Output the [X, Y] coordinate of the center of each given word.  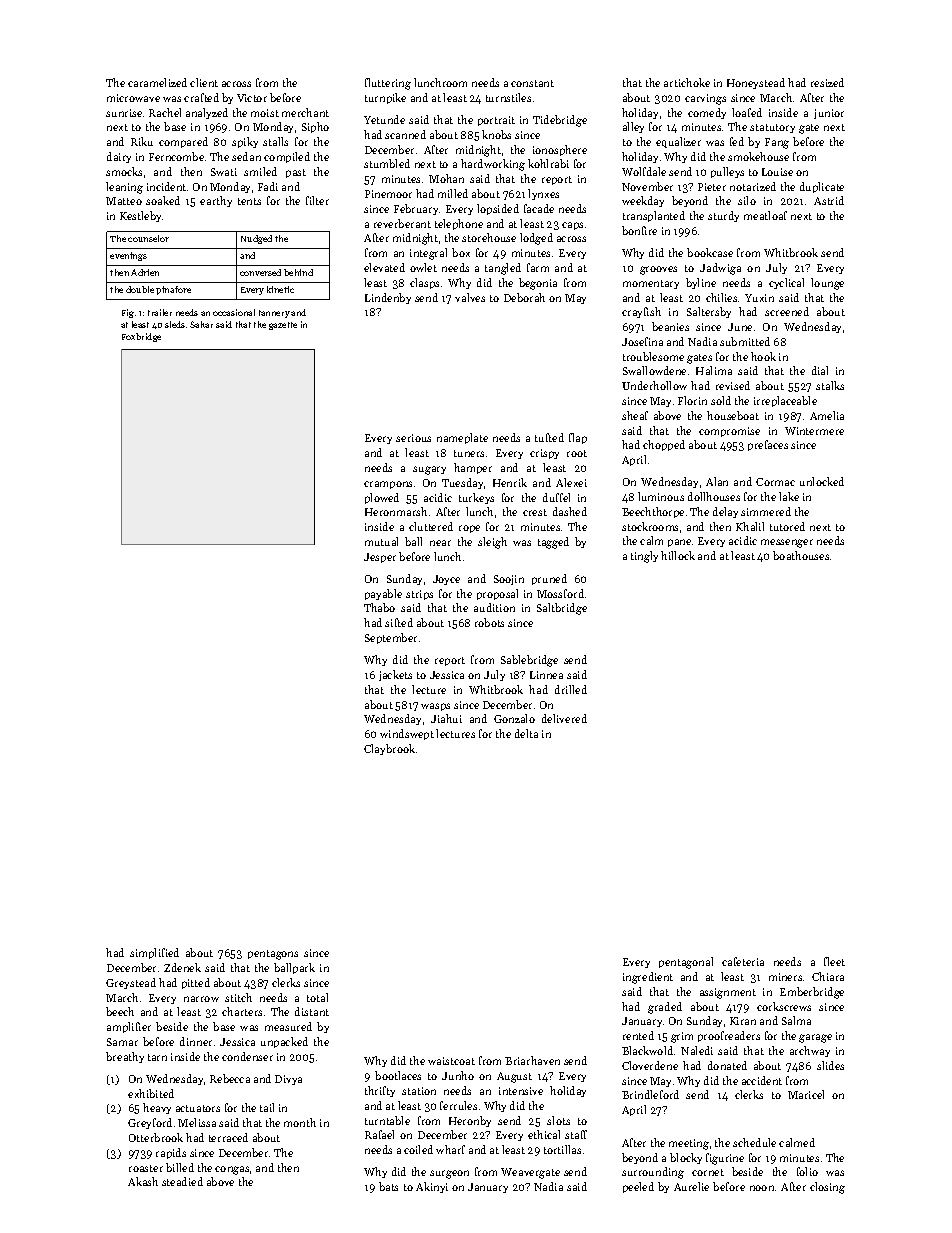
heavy [157, 1108]
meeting [689, 1144]
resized [827, 82]
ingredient [648, 978]
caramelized [157, 82]
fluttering [388, 84]
